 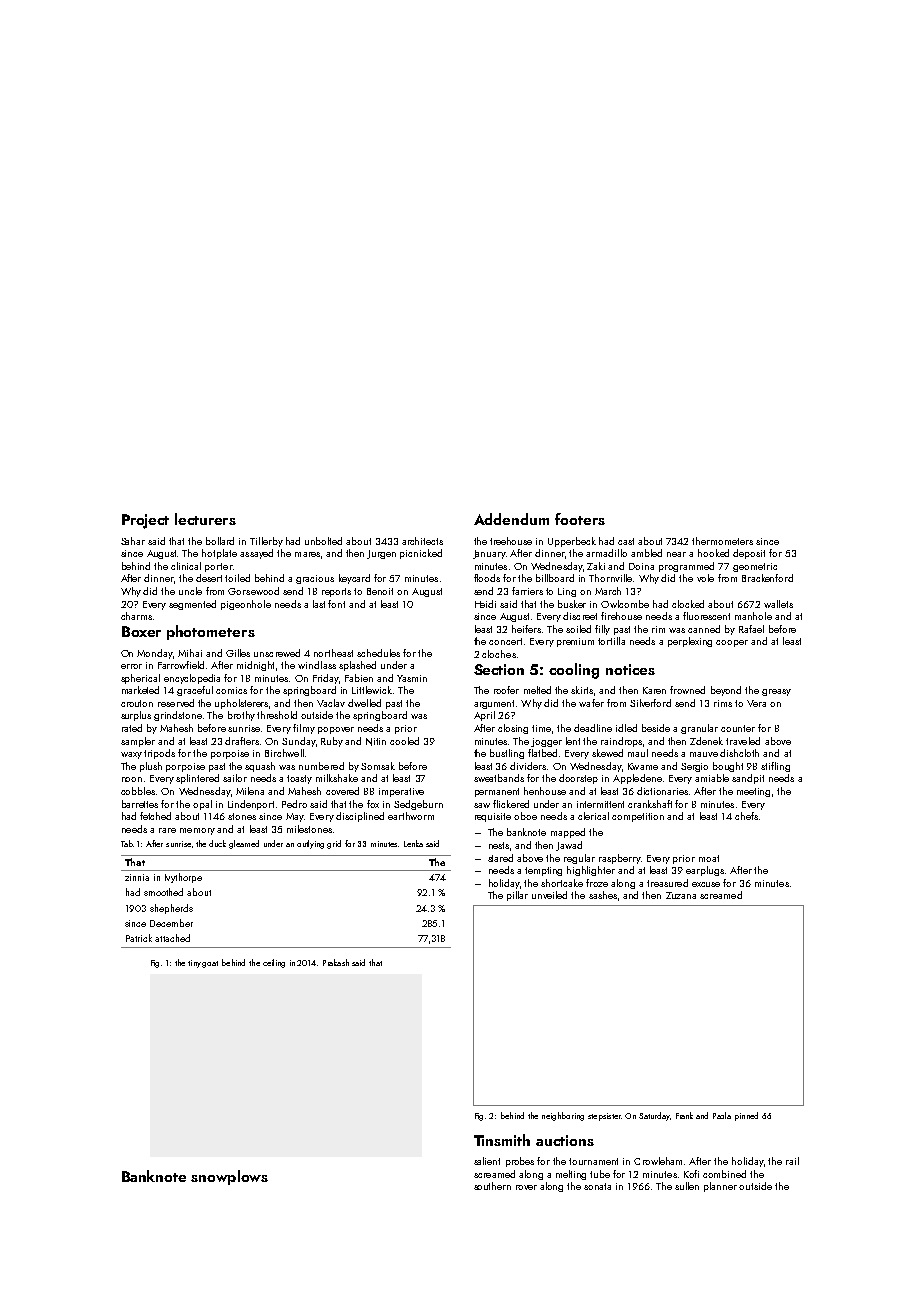 What do you see at coordinates (484, 716) in the screenshot?
I see `April` at bounding box center [484, 716].
